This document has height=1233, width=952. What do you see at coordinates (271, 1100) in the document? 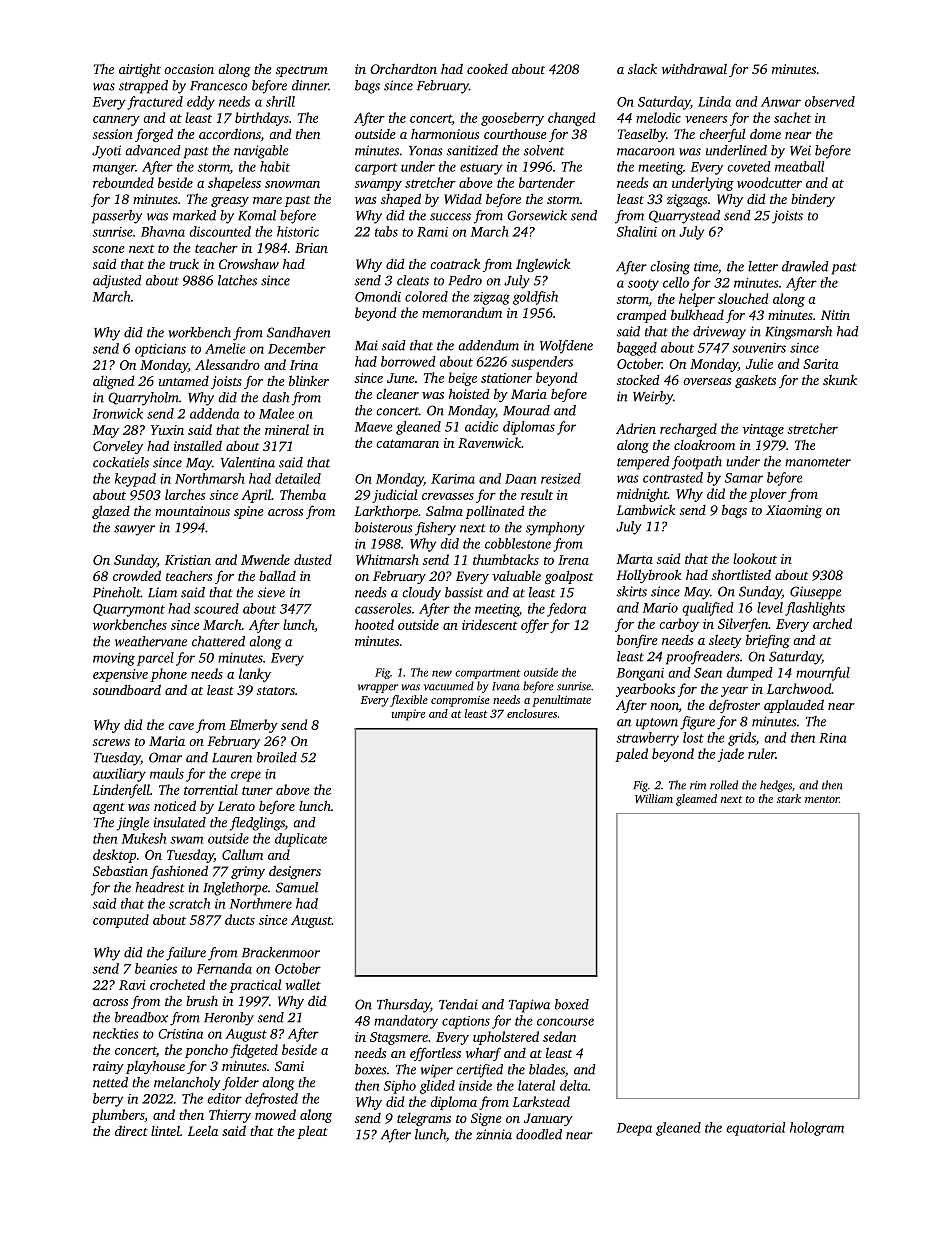
I see `defrosted` at bounding box center [271, 1100].
